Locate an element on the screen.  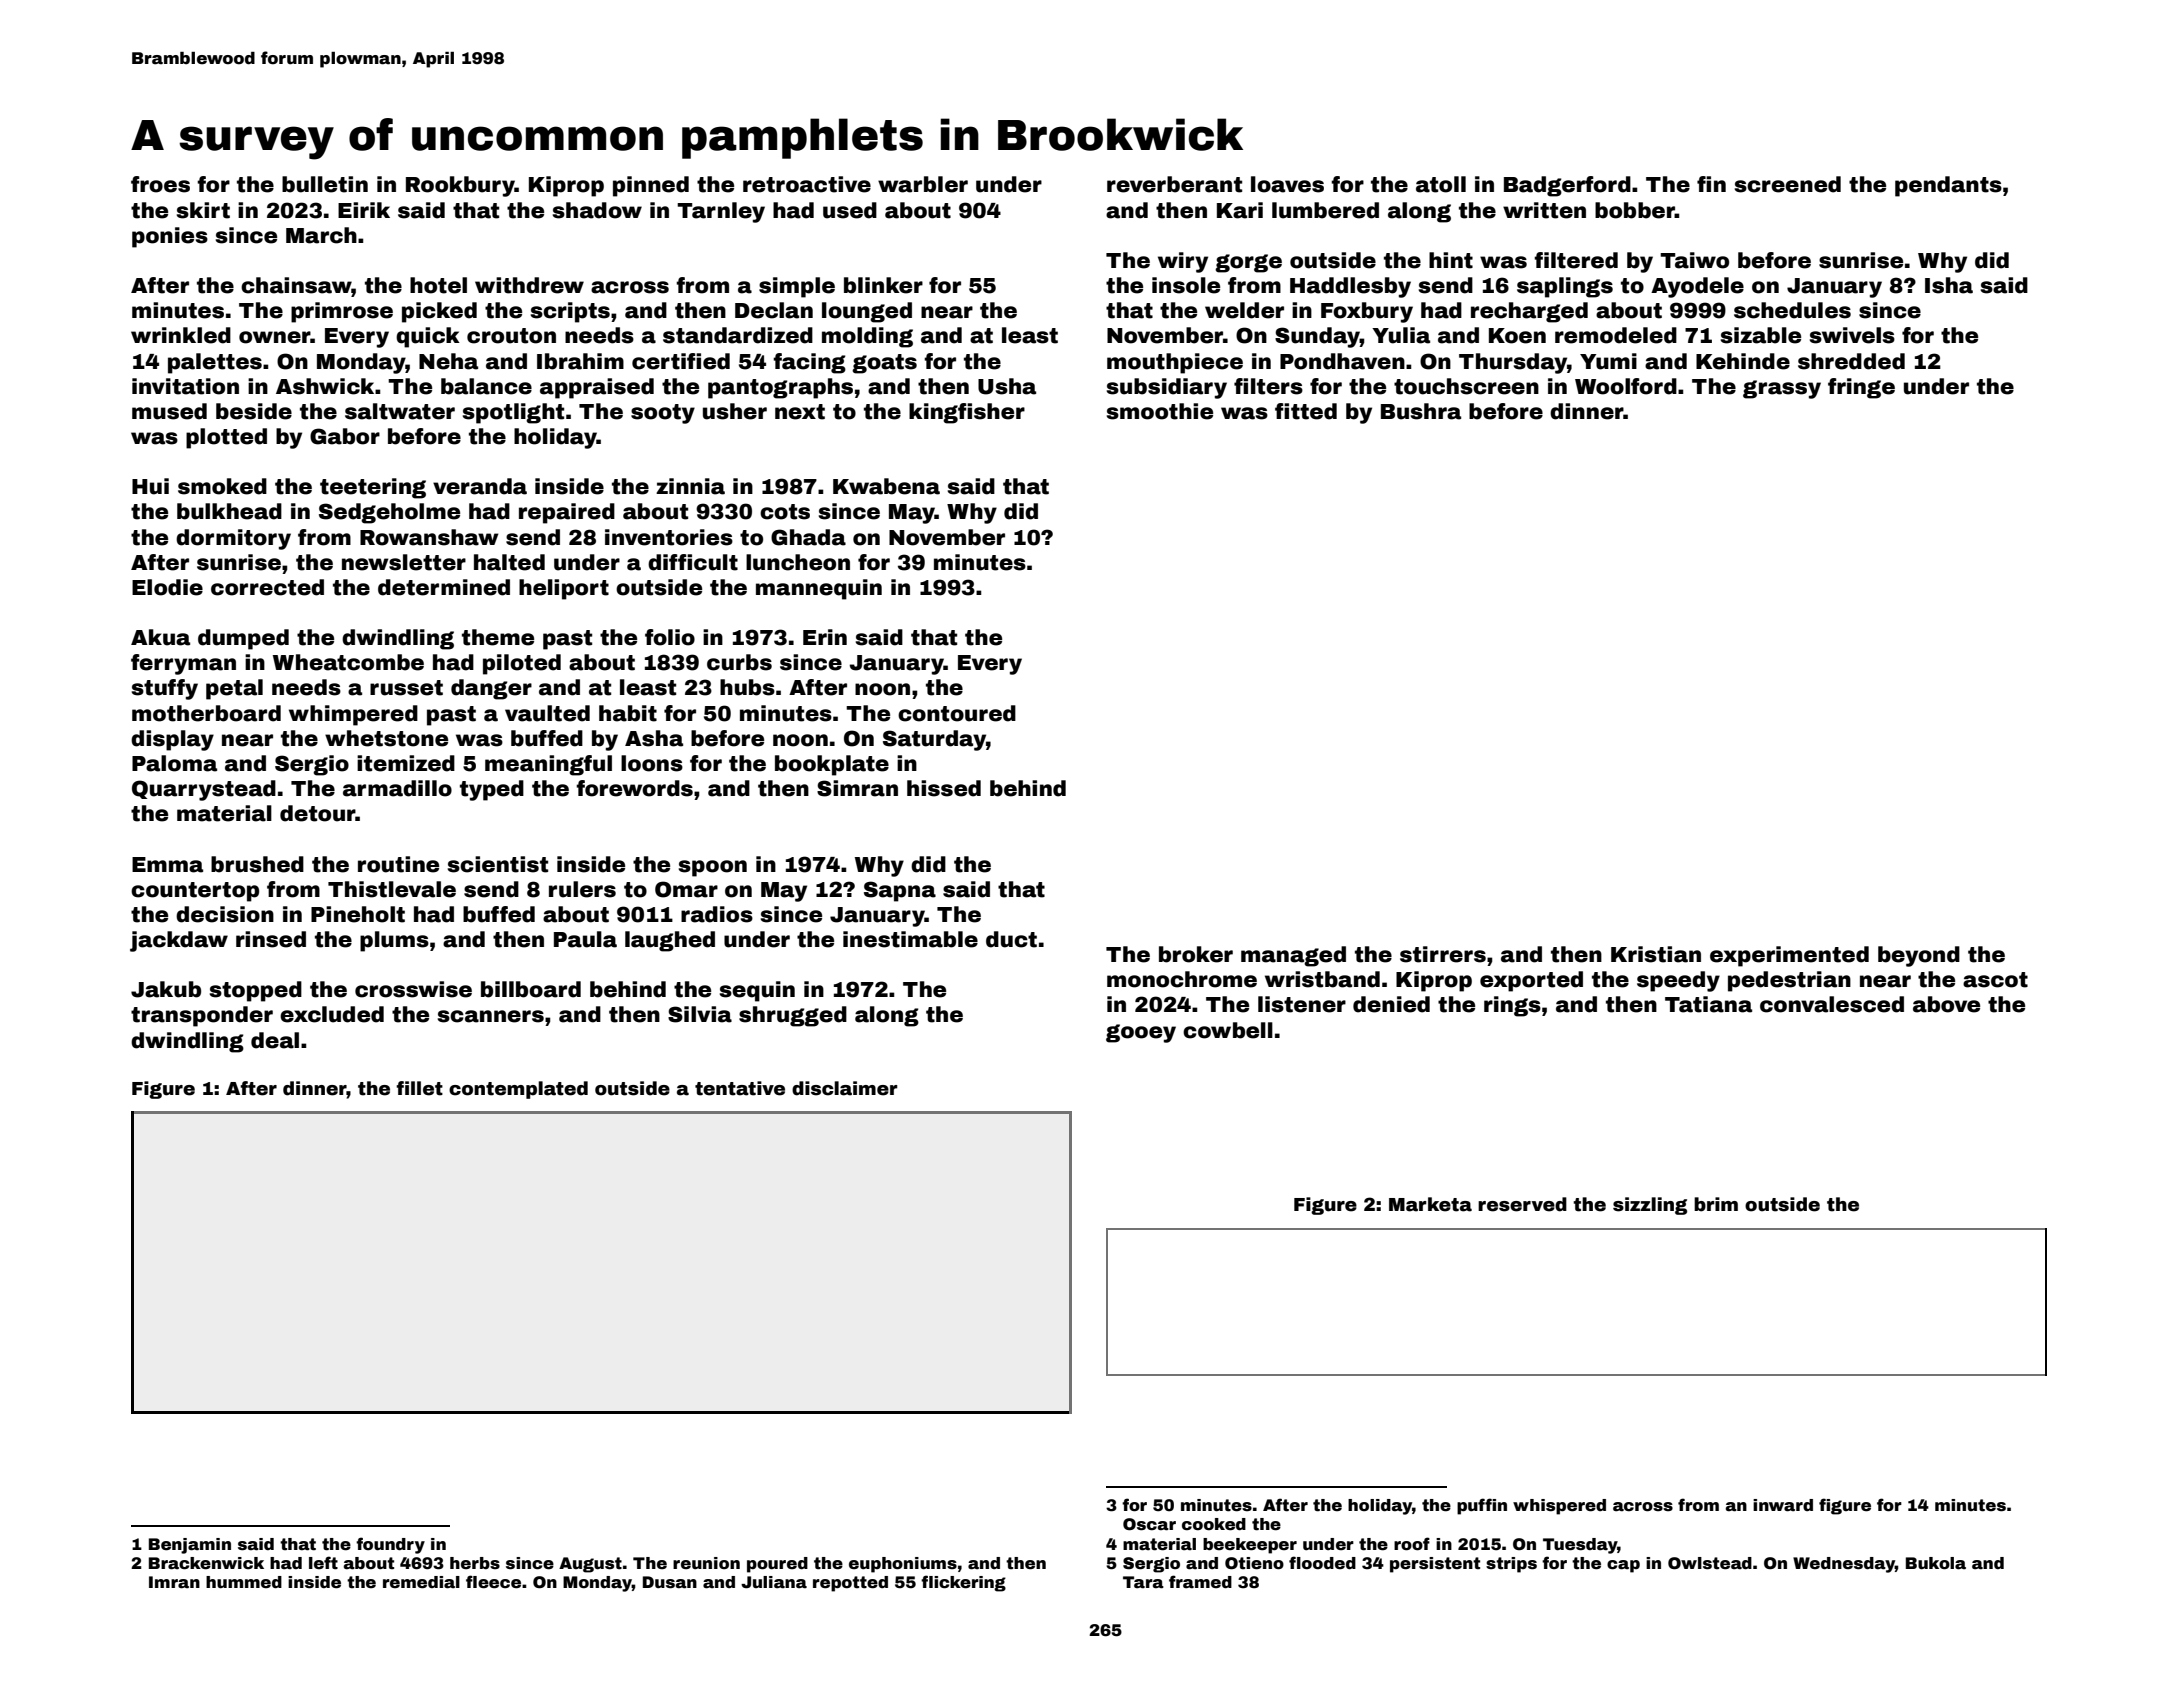
Kwabena is located at coordinates (886, 486).
